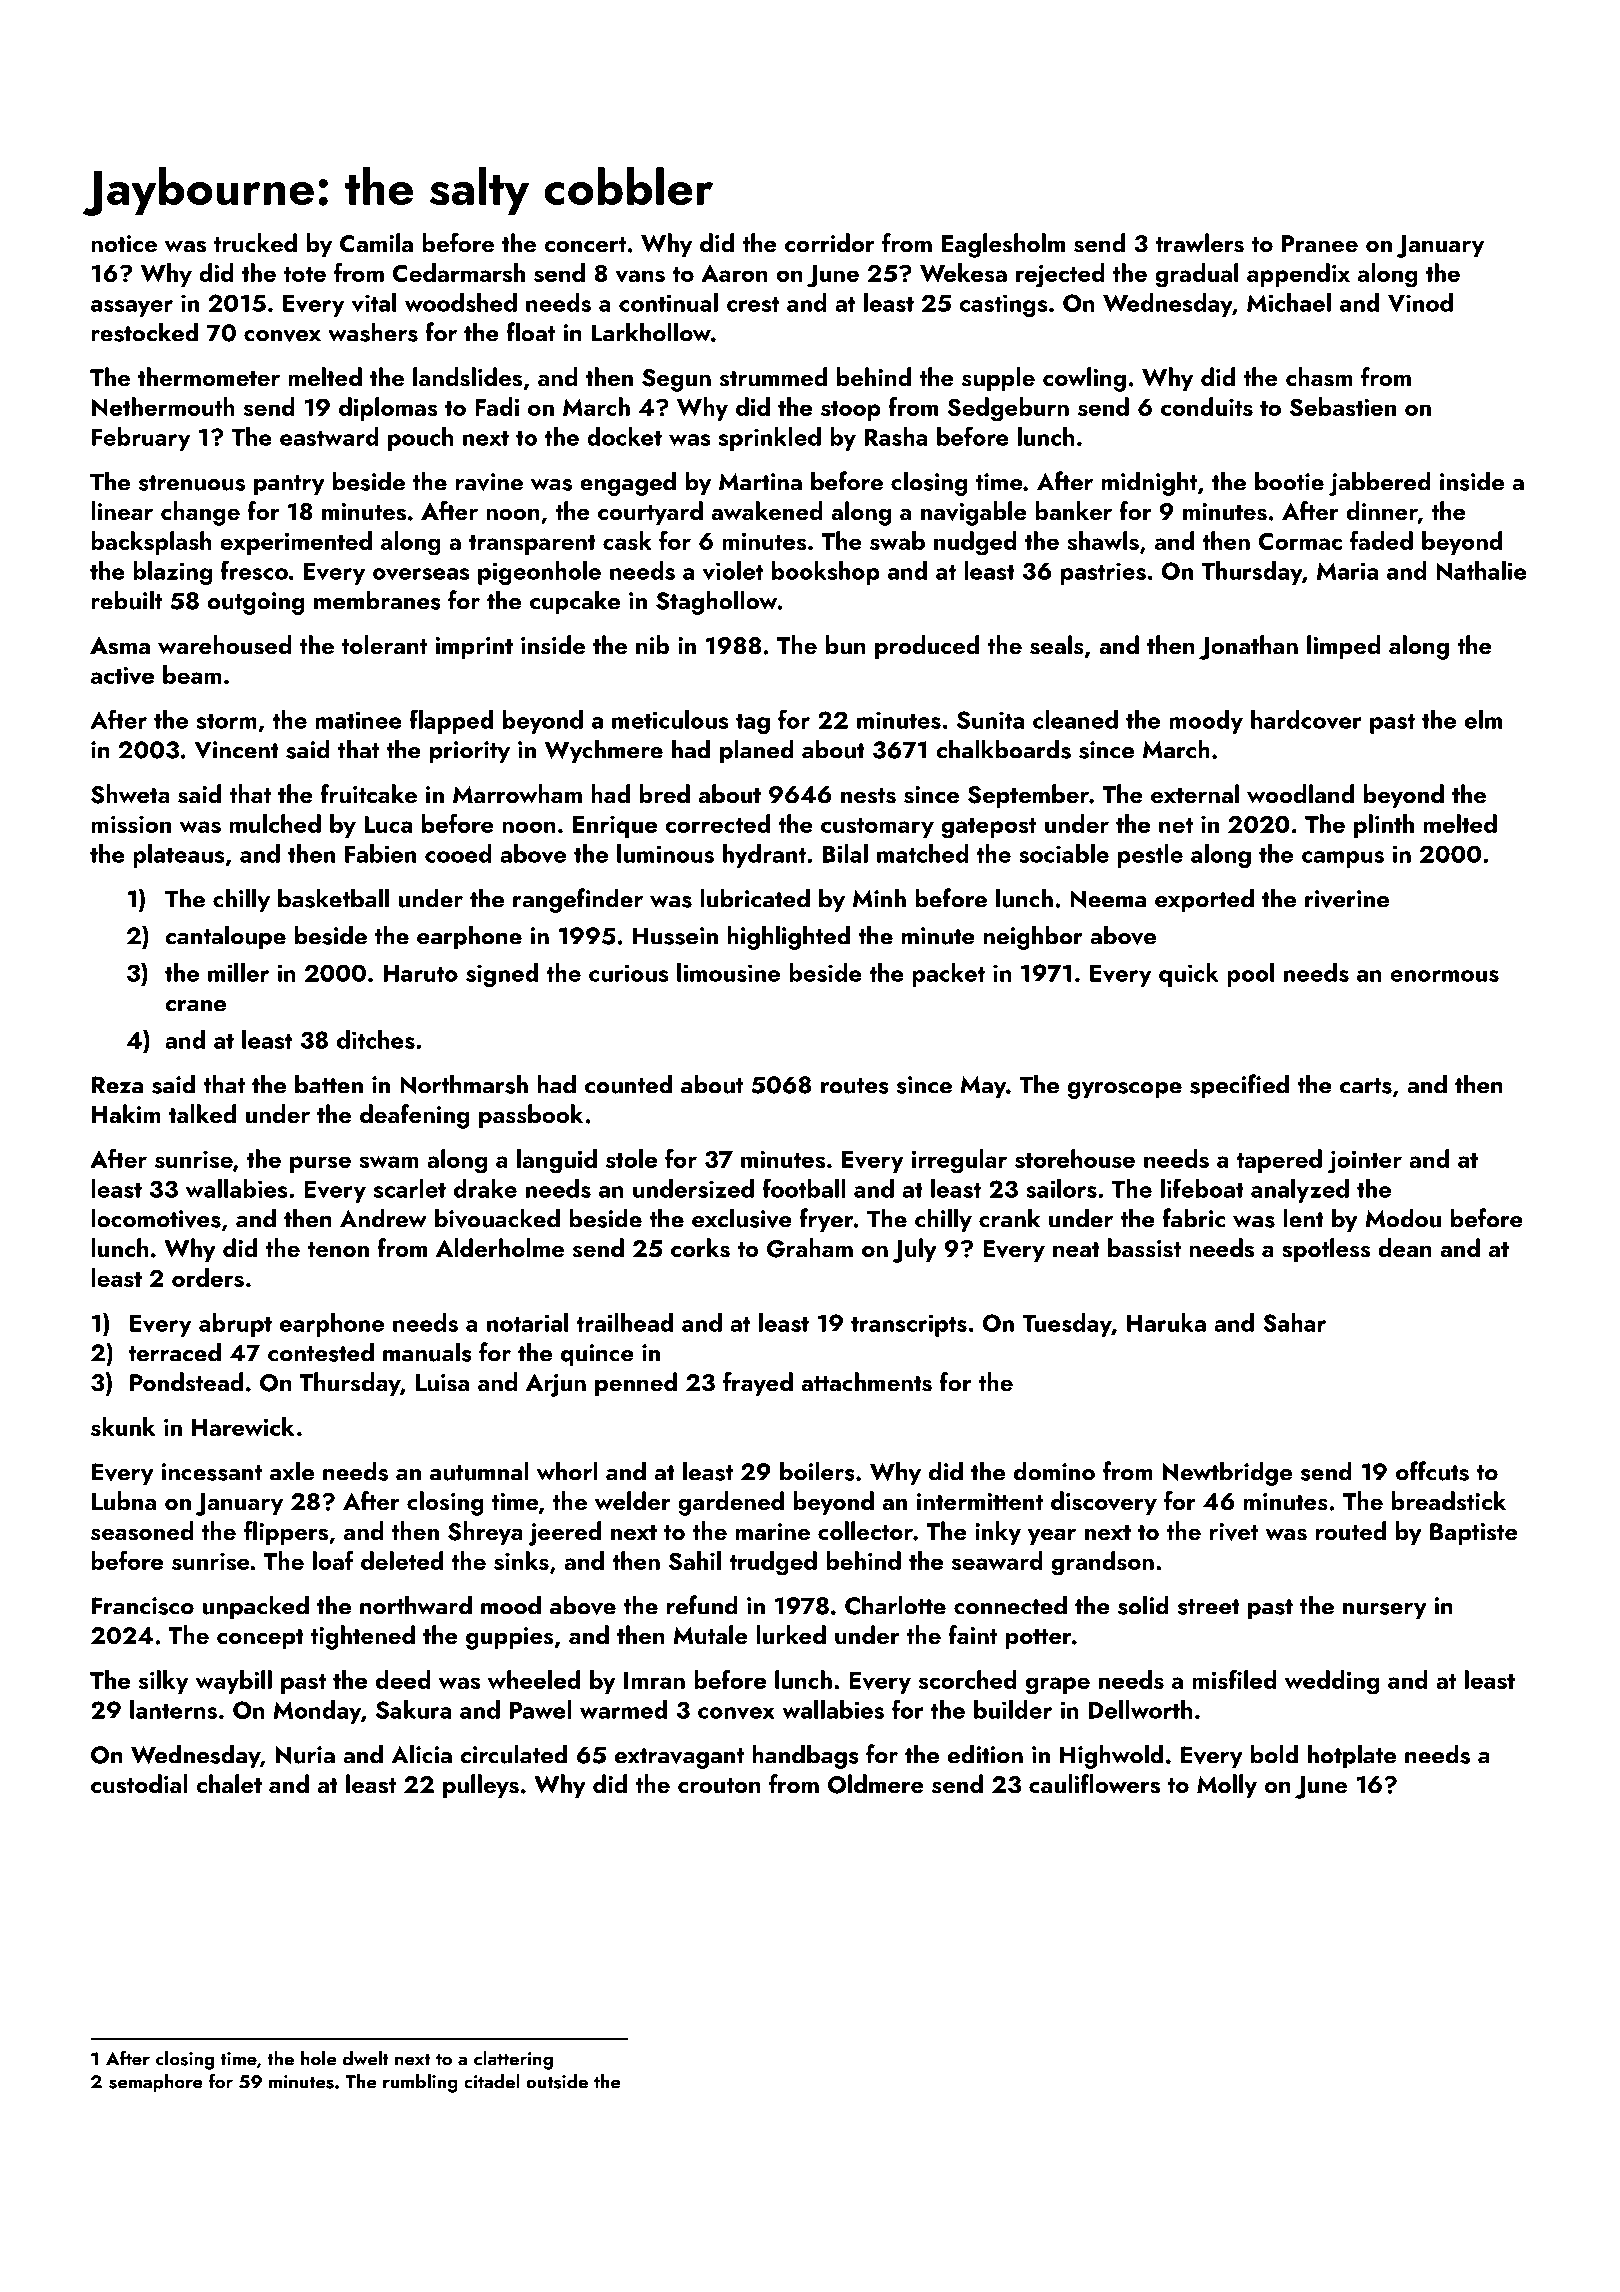 This screenshot has height=2292, width=1620. I want to click on refund, so click(702, 1605).
